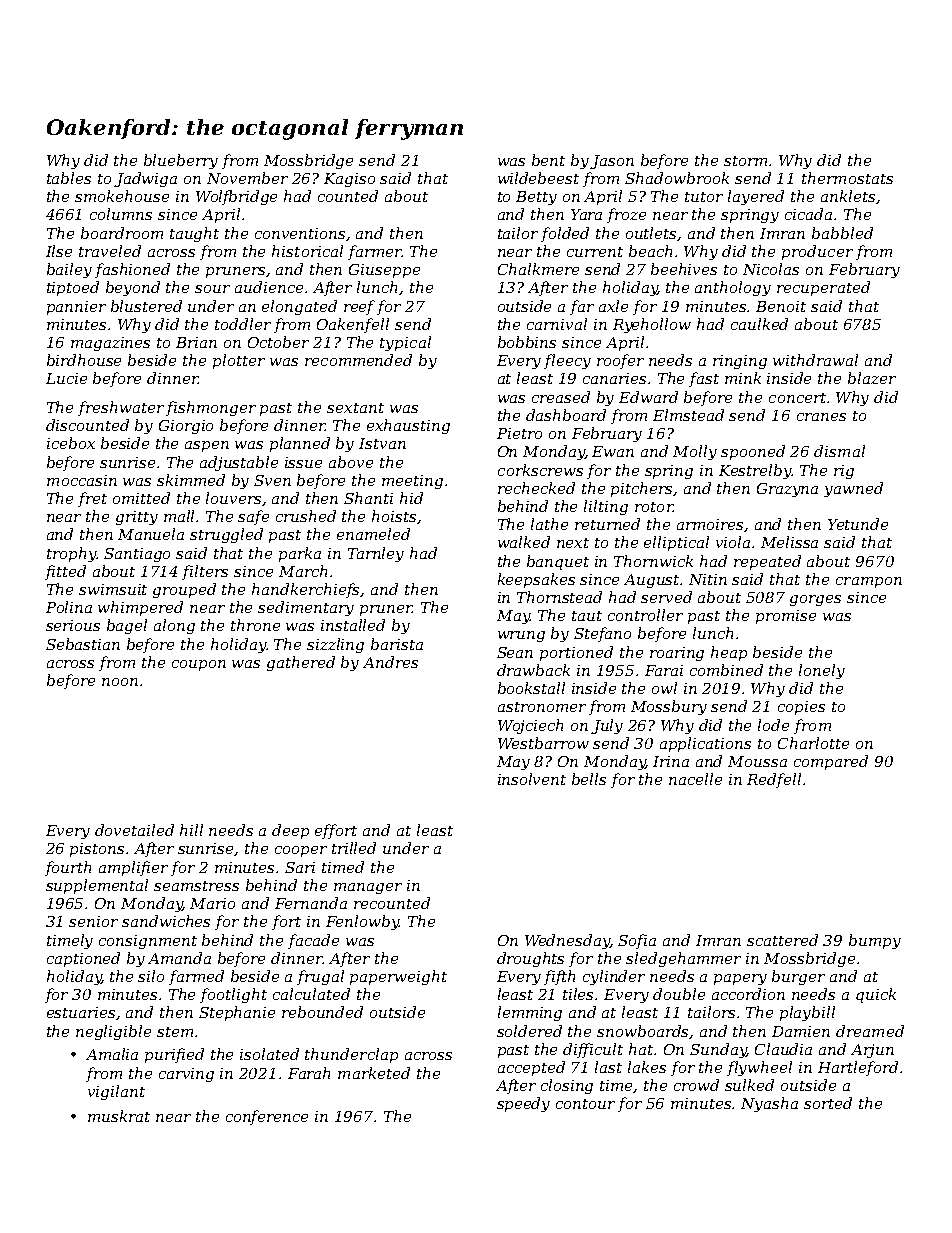 Image resolution: width=952 pixels, height=1233 pixels. I want to click on louvers, so click(234, 499).
